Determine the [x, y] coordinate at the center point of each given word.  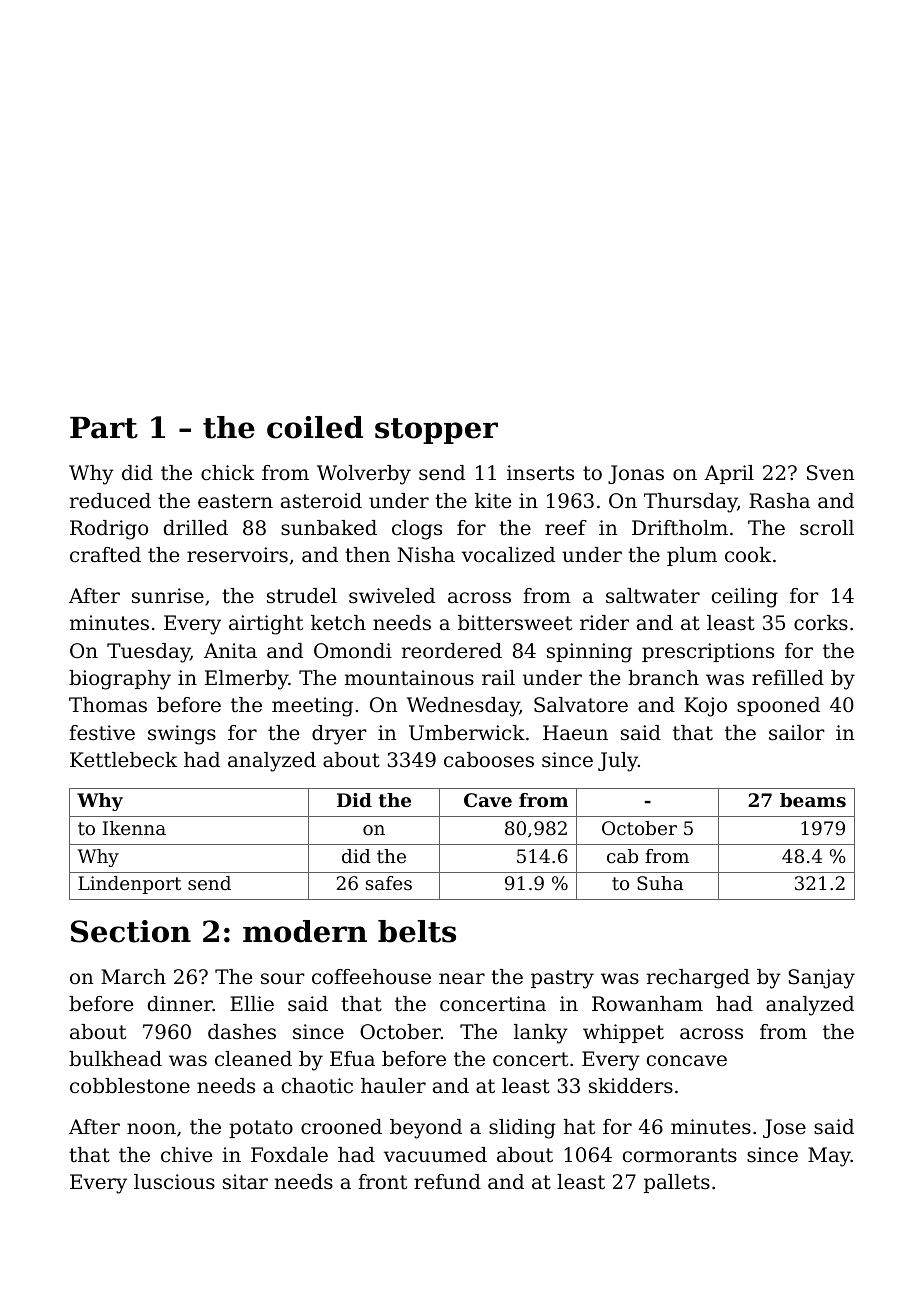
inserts [540, 473]
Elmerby [247, 680]
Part [104, 428]
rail [498, 678]
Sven [831, 473]
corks [821, 623]
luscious [174, 1182]
